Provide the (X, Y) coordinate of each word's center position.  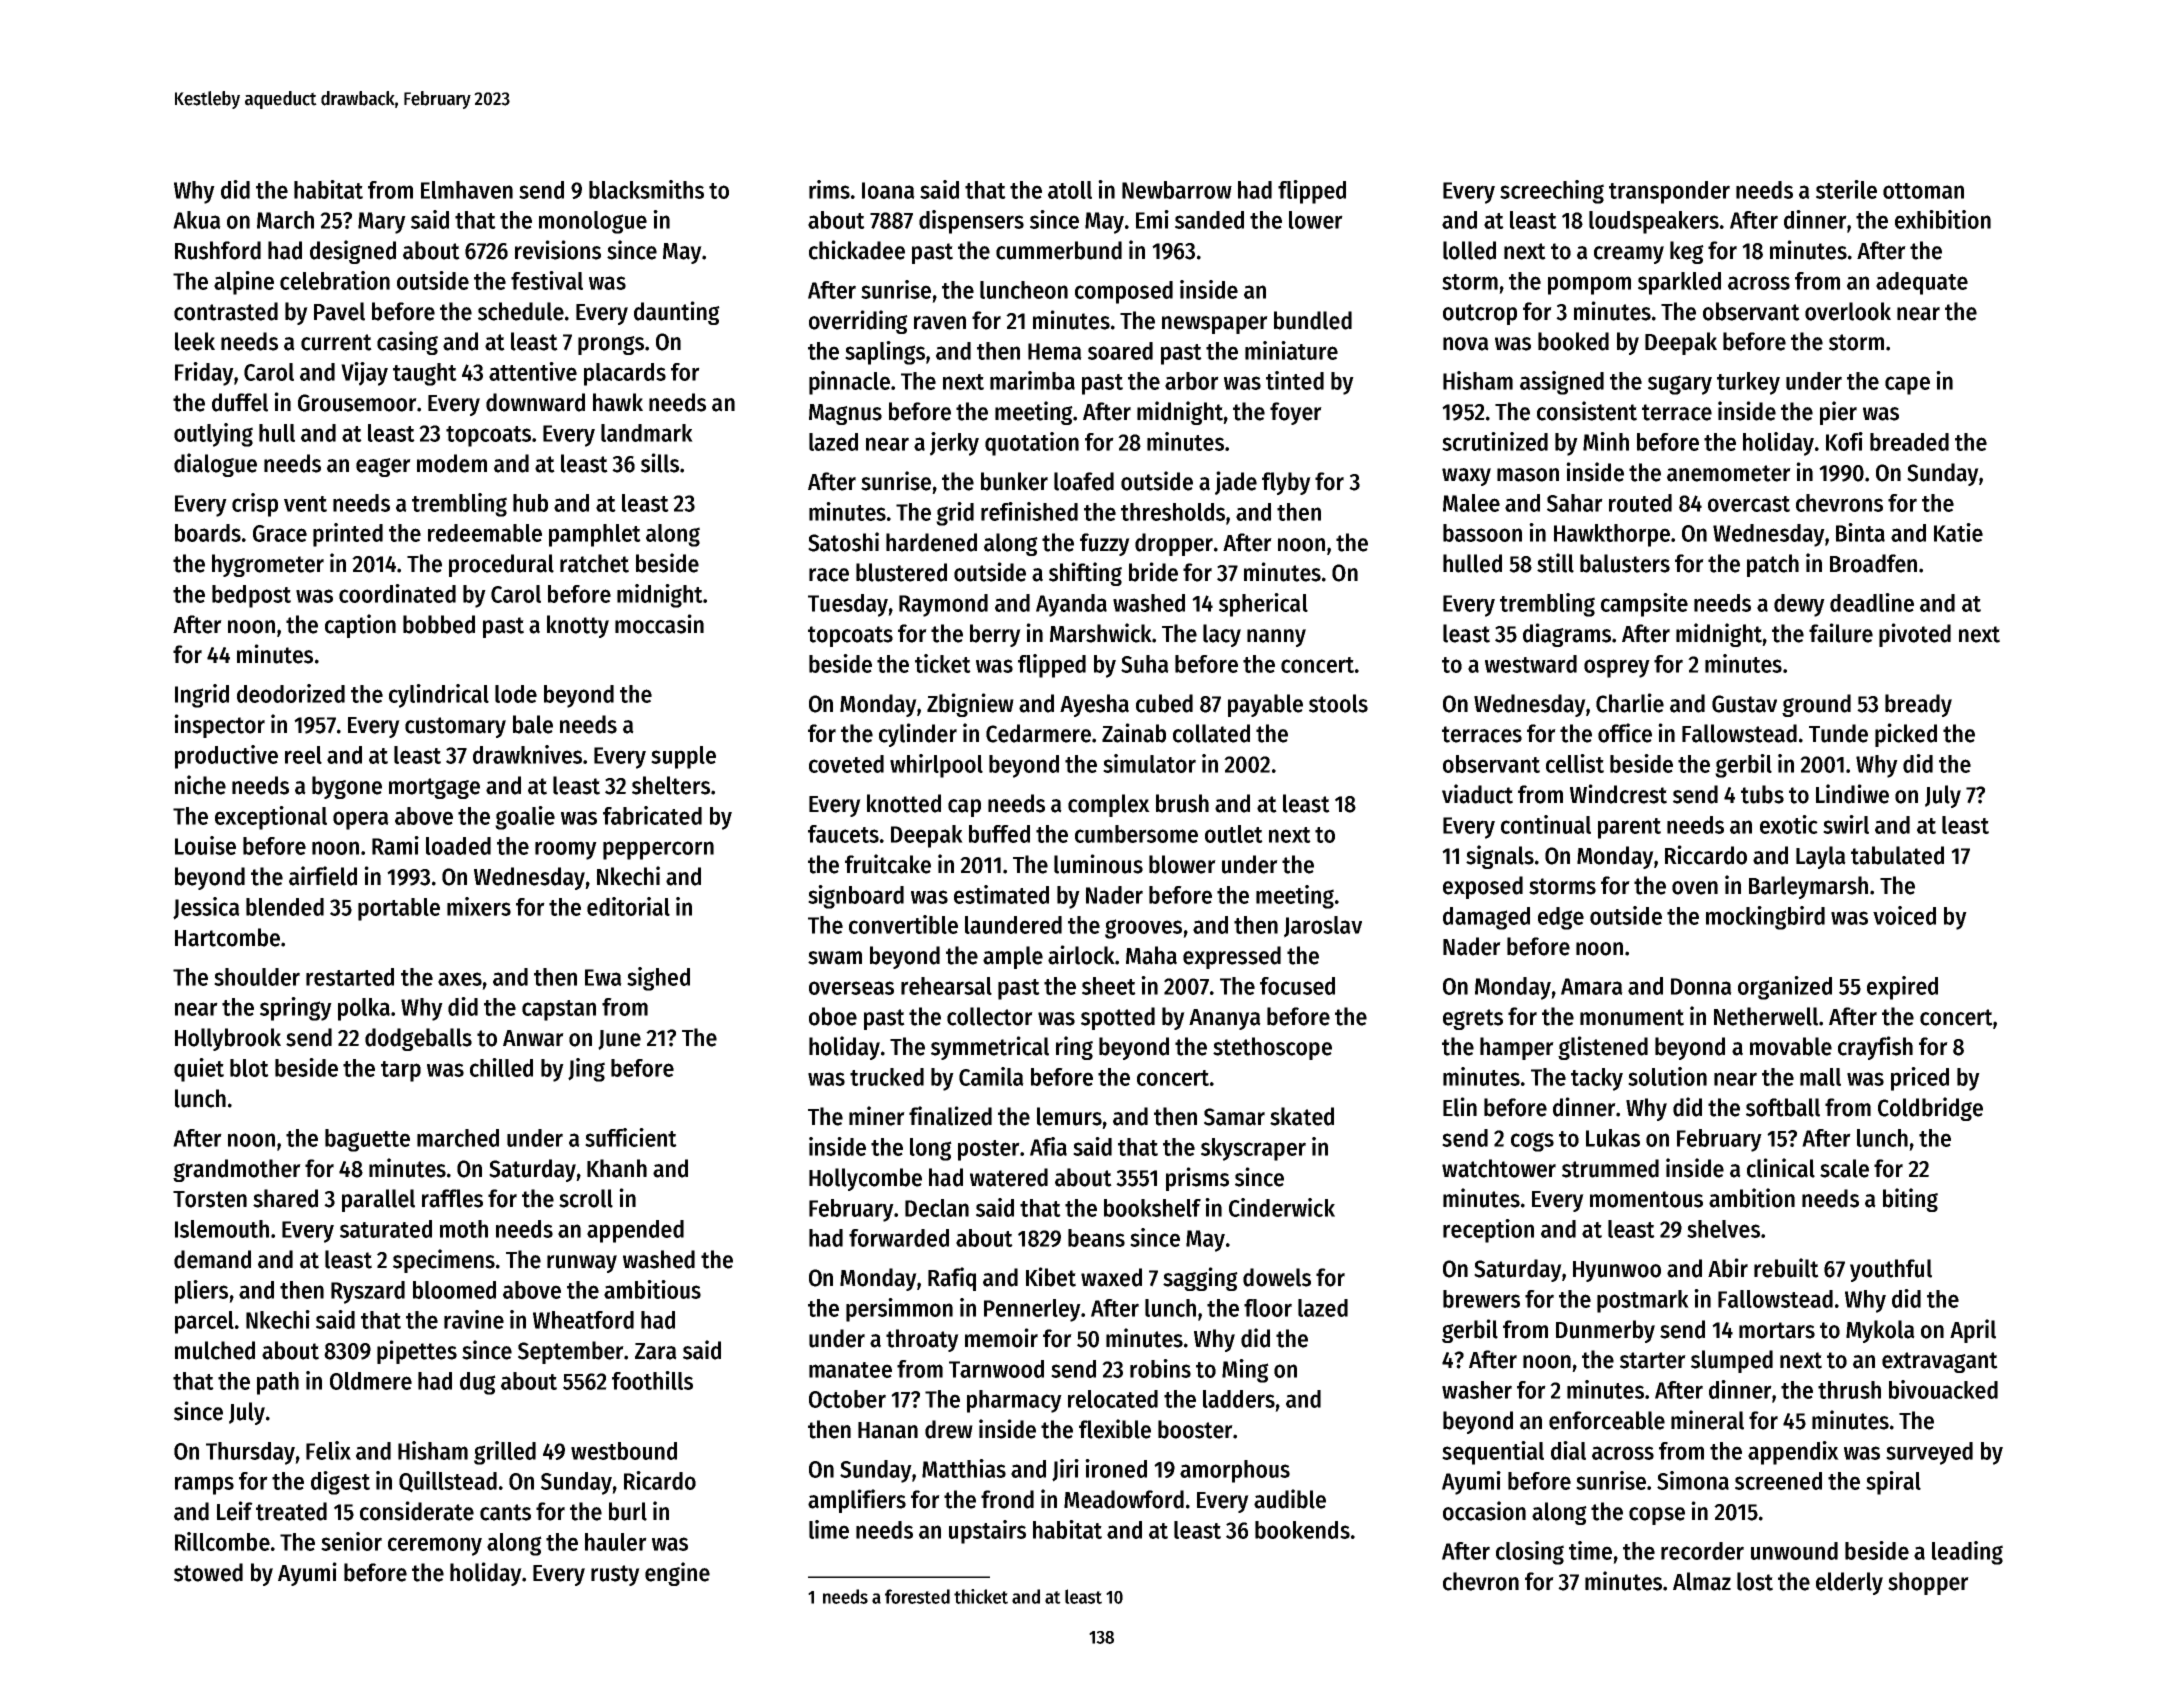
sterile (1846, 189)
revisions (558, 250)
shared (285, 1198)
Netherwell (1766, 1016)
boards (208, 533)
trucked (887, 1077)
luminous (1098, 864)
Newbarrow (1177, 190)
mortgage (434, 788)
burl (628, 1511)
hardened (931, 542)
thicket (981, 1596)
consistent (1587, 411)
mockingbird (1765, 918)
